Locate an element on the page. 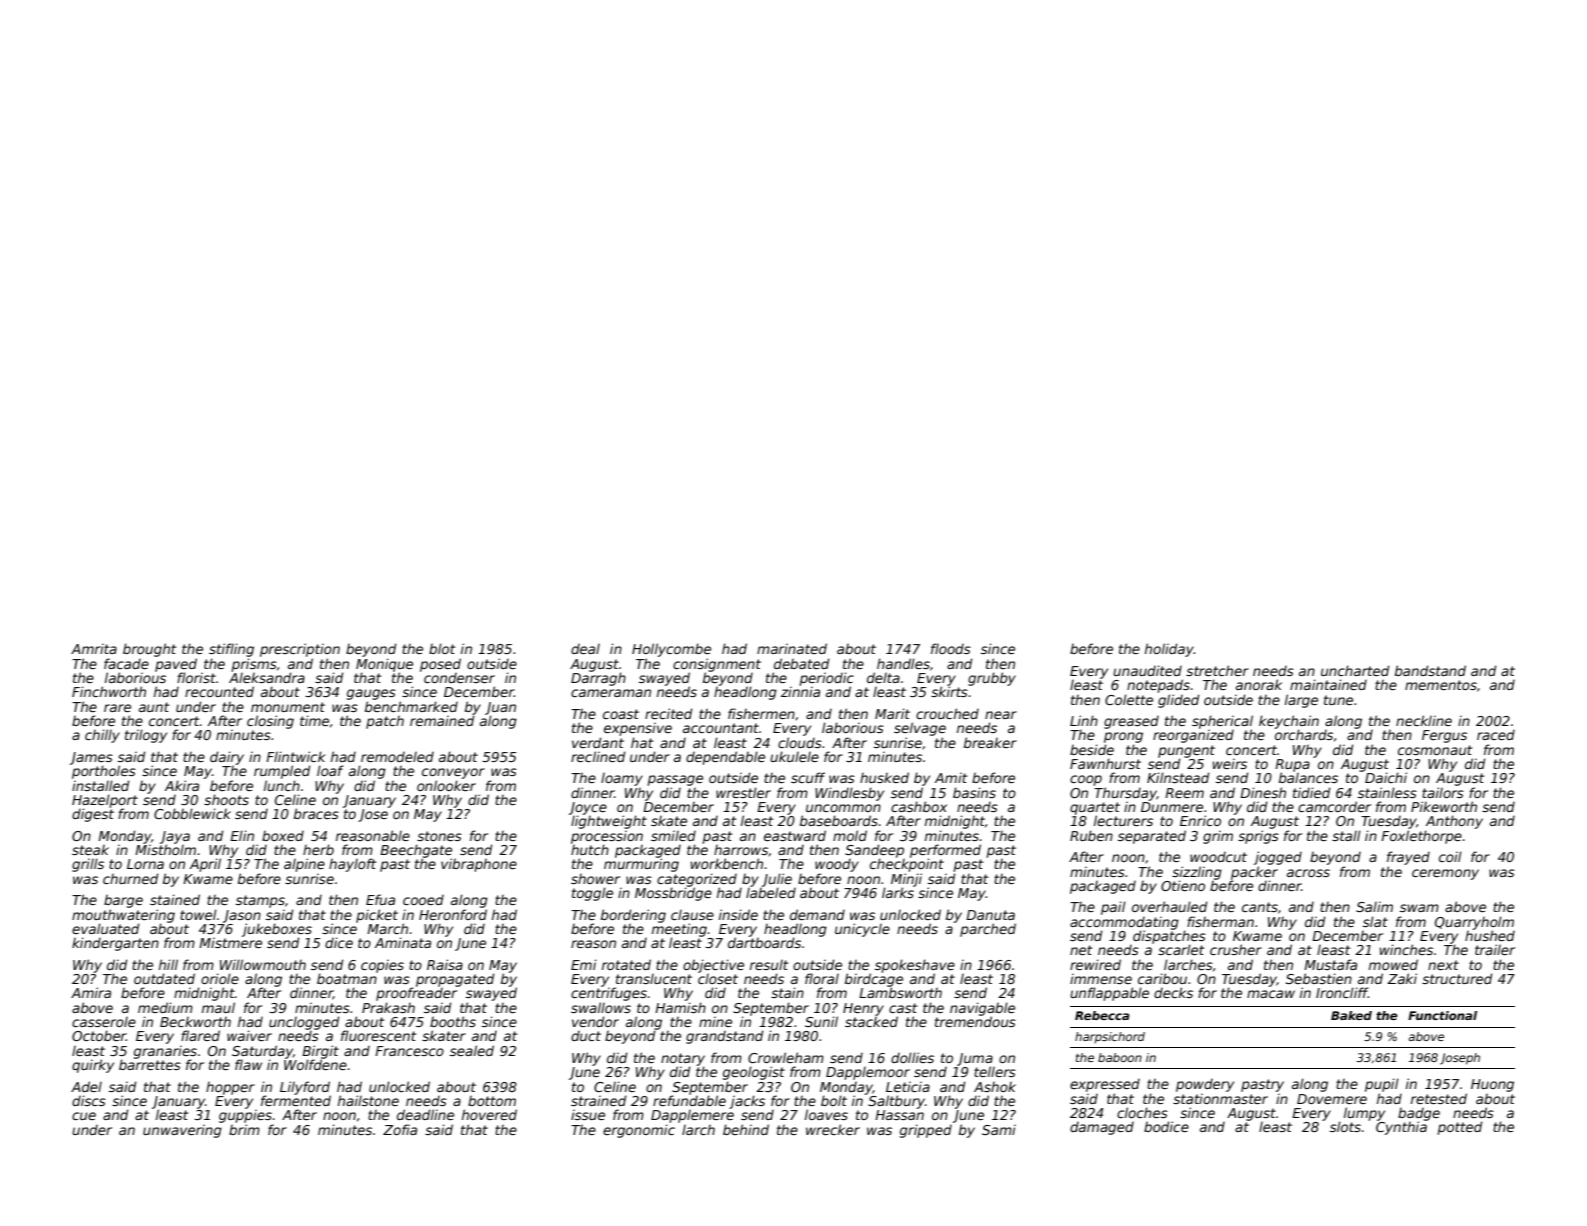 The width and height of the image is (1587, 1226). Beckworth is located at coordinates (195, 1021).
